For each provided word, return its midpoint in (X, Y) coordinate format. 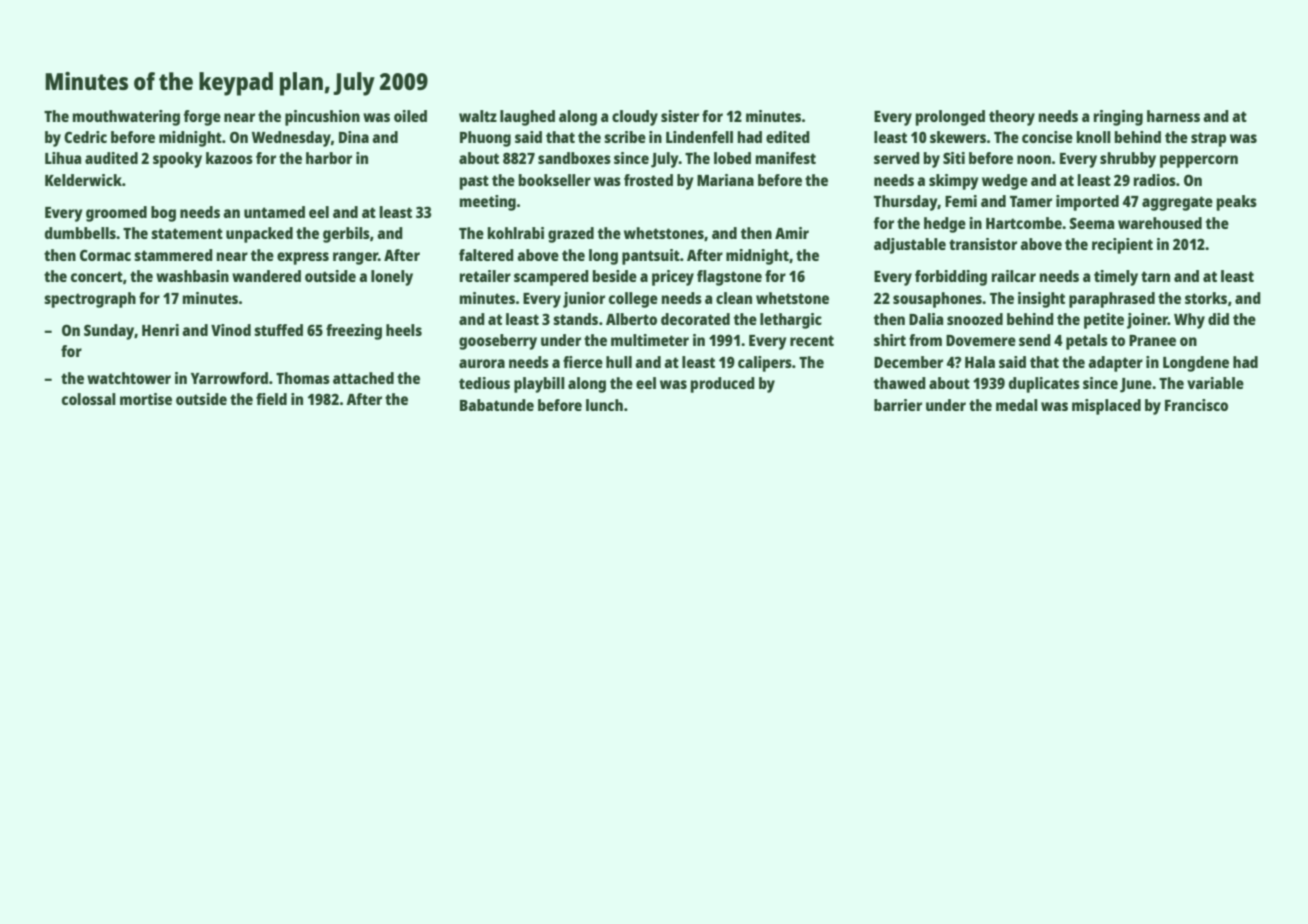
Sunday (109, 332)
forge (202, 118)
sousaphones (937, 300)
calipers (765, 364)
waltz (478, 116)
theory (1012, 118)
